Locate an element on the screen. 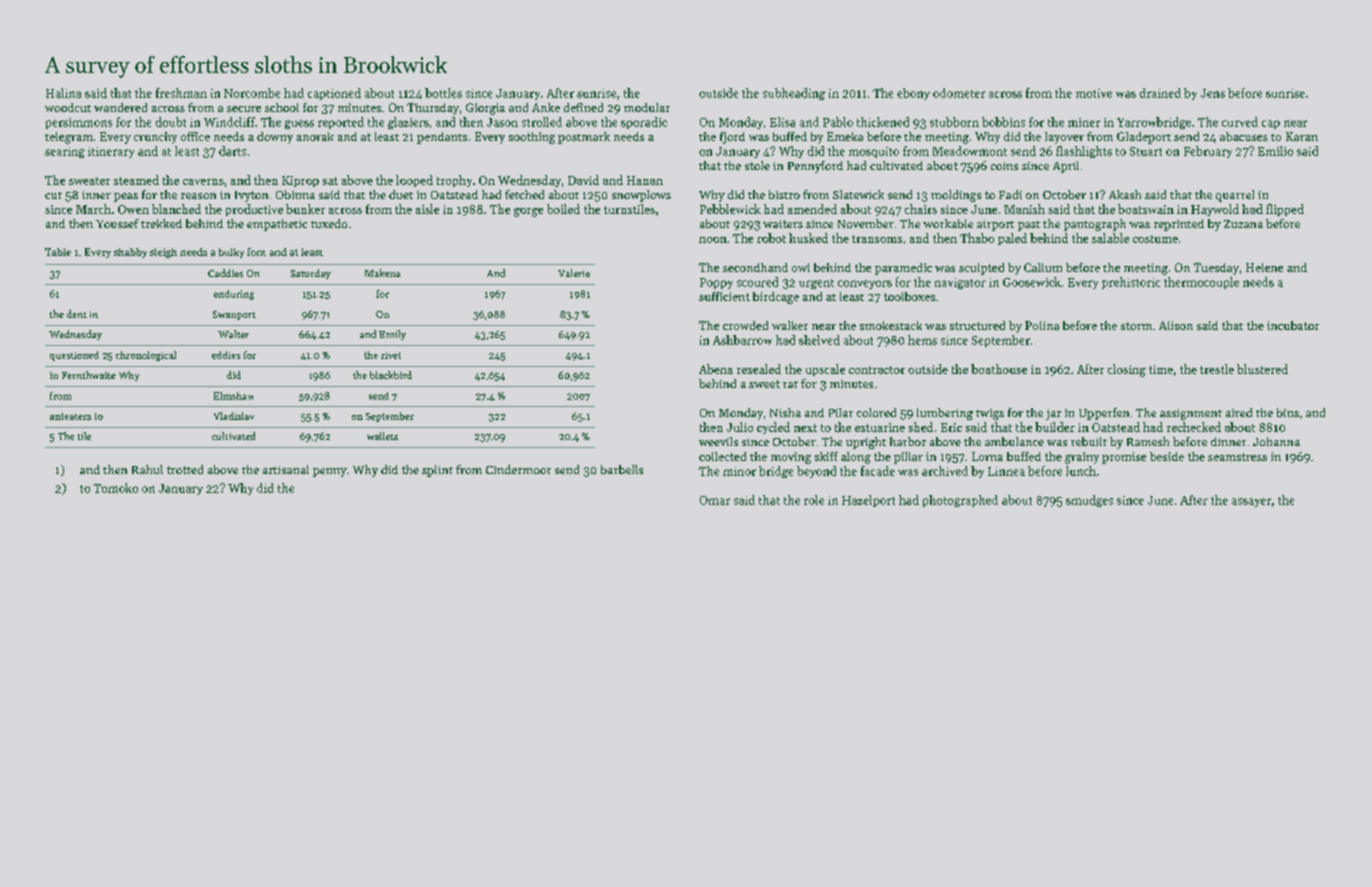 This screenshot has height=887, width=1372. crowded is located at coordinates (745, 325).
